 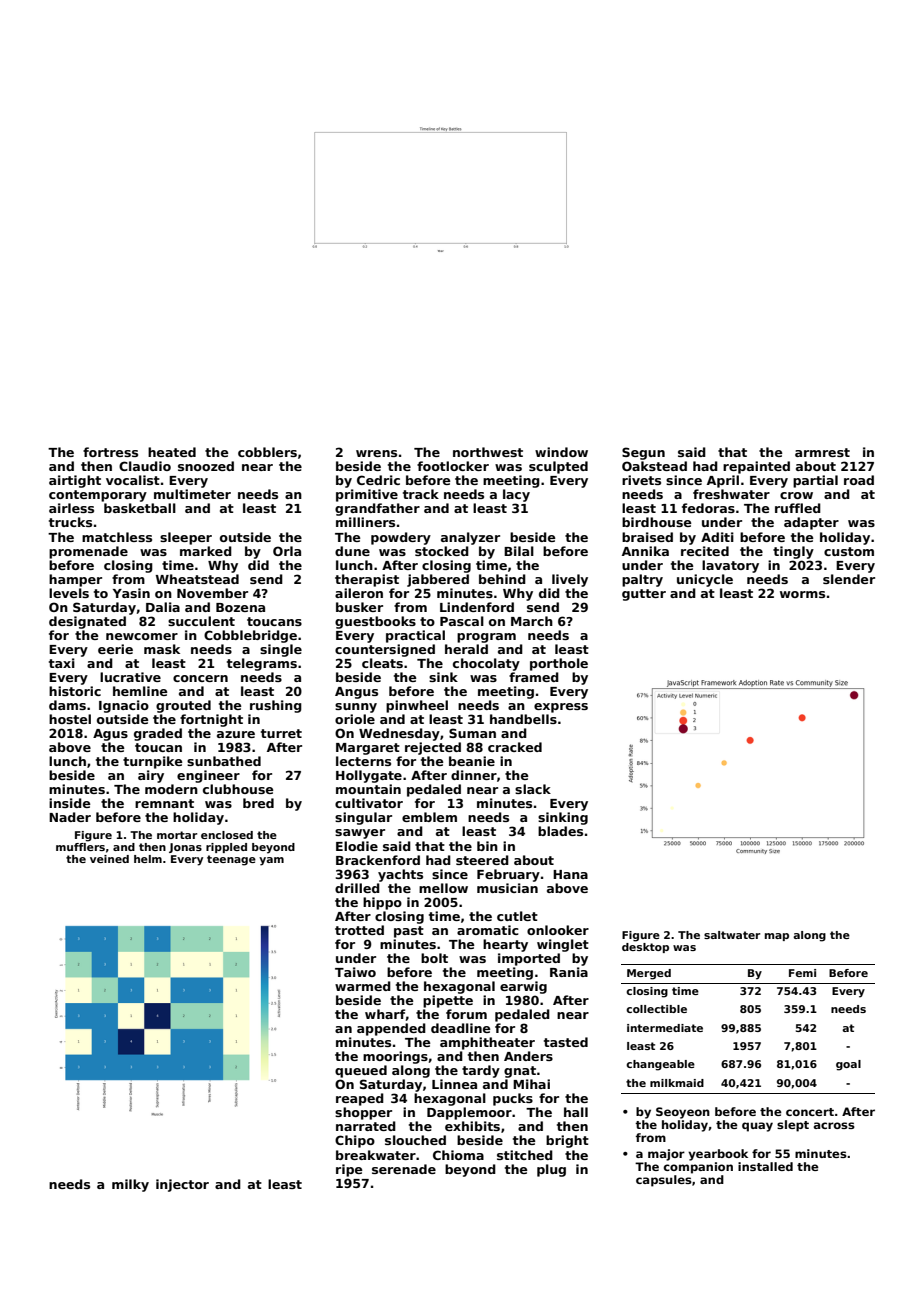 What do you see at coordinates (124, 706) in the document?
I see `Ignacio` at bounding box center [124, 706].
